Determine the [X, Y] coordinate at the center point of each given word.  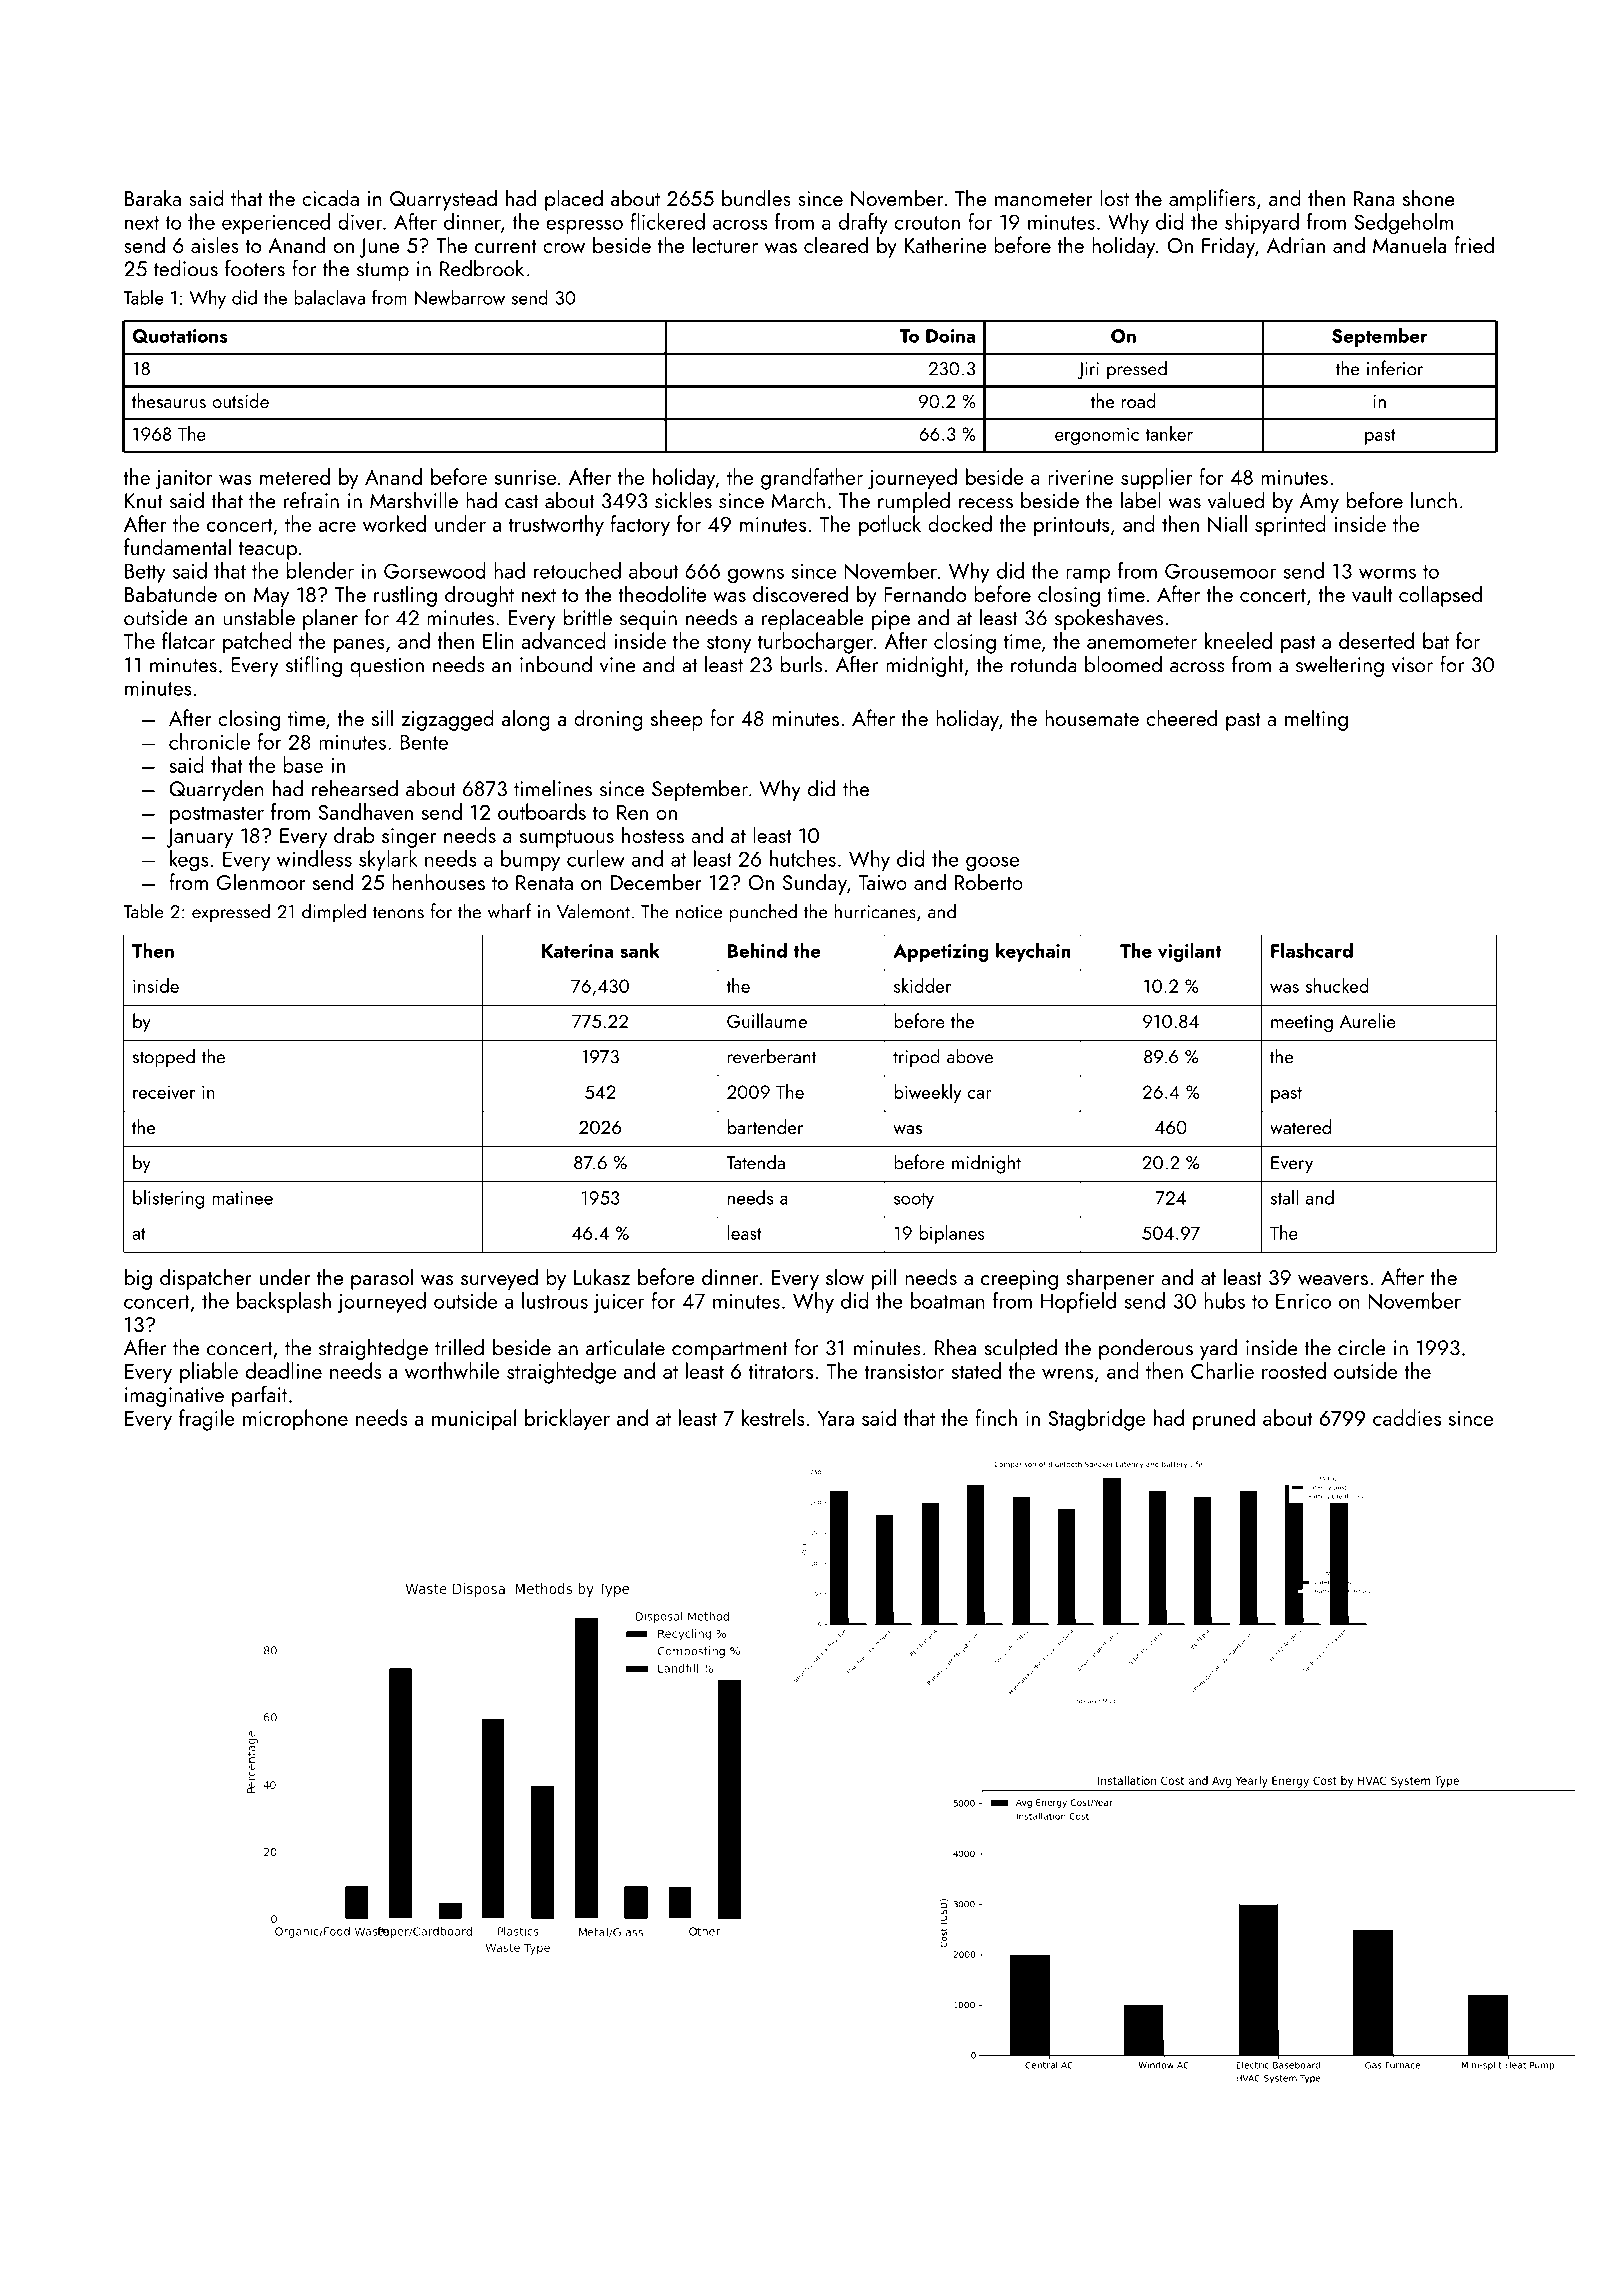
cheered [1181, 717]
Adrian [1296, 244]
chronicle [209, 741]
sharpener [1111, 1279]
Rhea [955, 1347]
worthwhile [452, 1370]
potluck [890, 526]
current [506, 246]
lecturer [725, 244]
